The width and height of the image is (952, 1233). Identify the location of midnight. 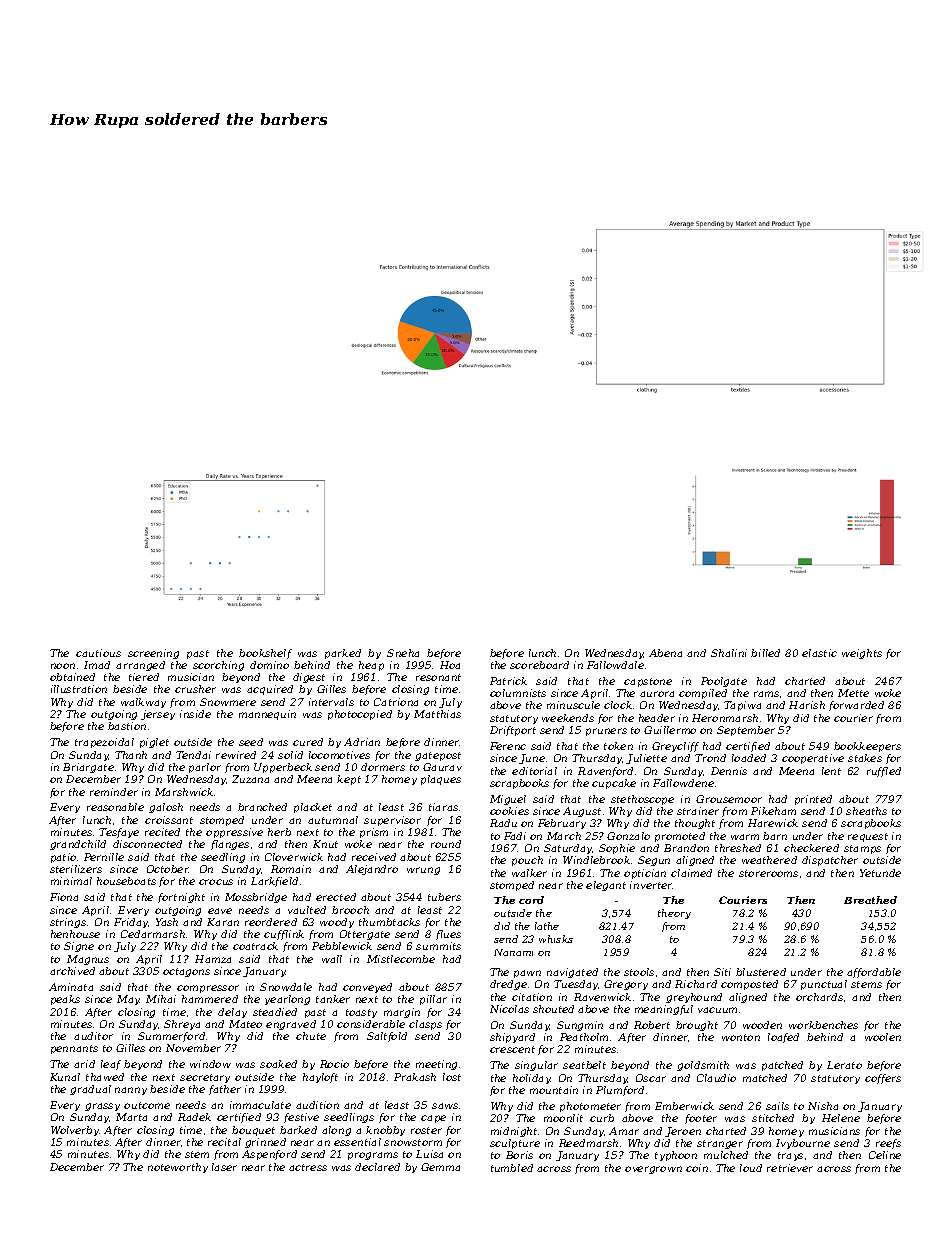
(514, 1132).
